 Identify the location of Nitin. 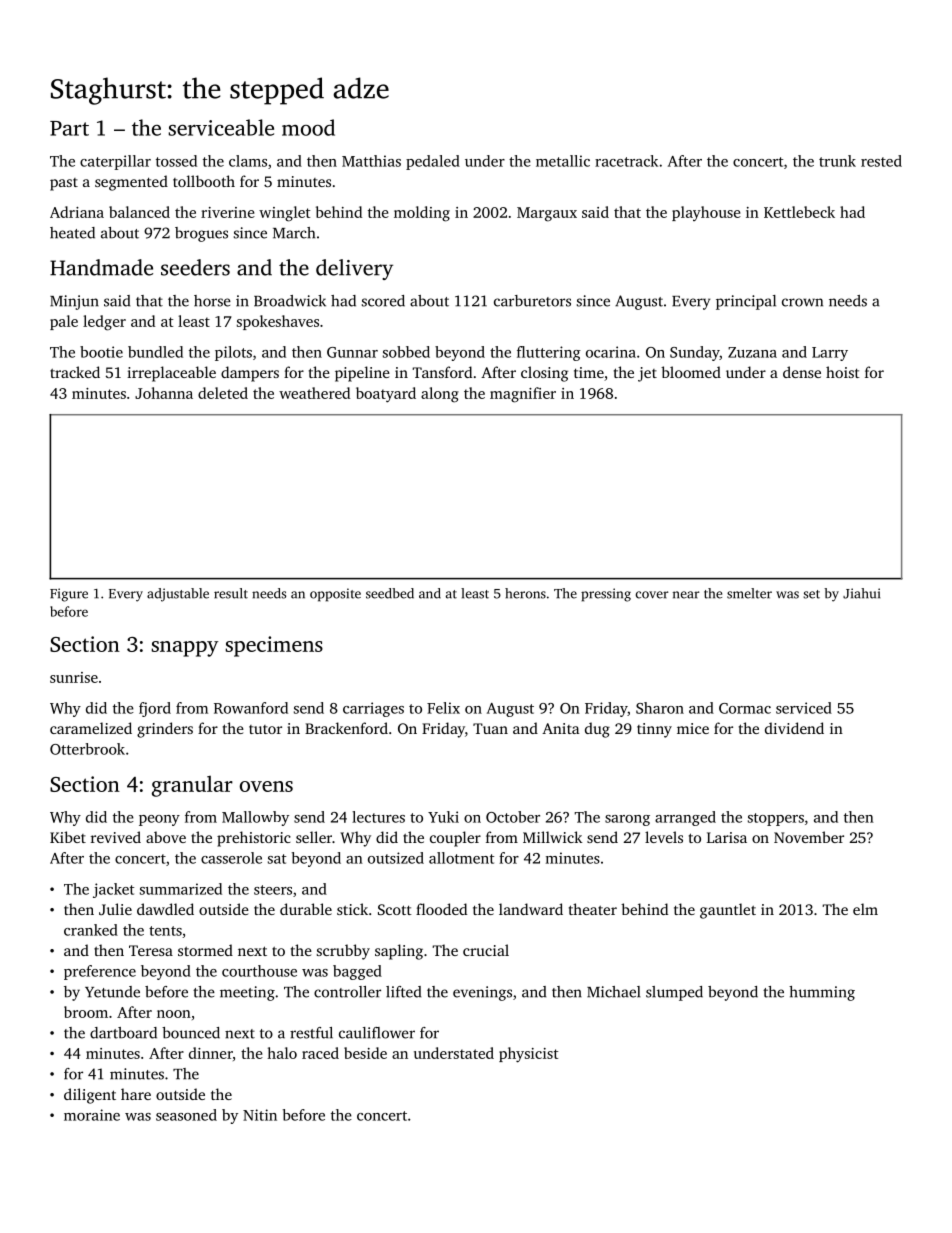
(260, 1115).
